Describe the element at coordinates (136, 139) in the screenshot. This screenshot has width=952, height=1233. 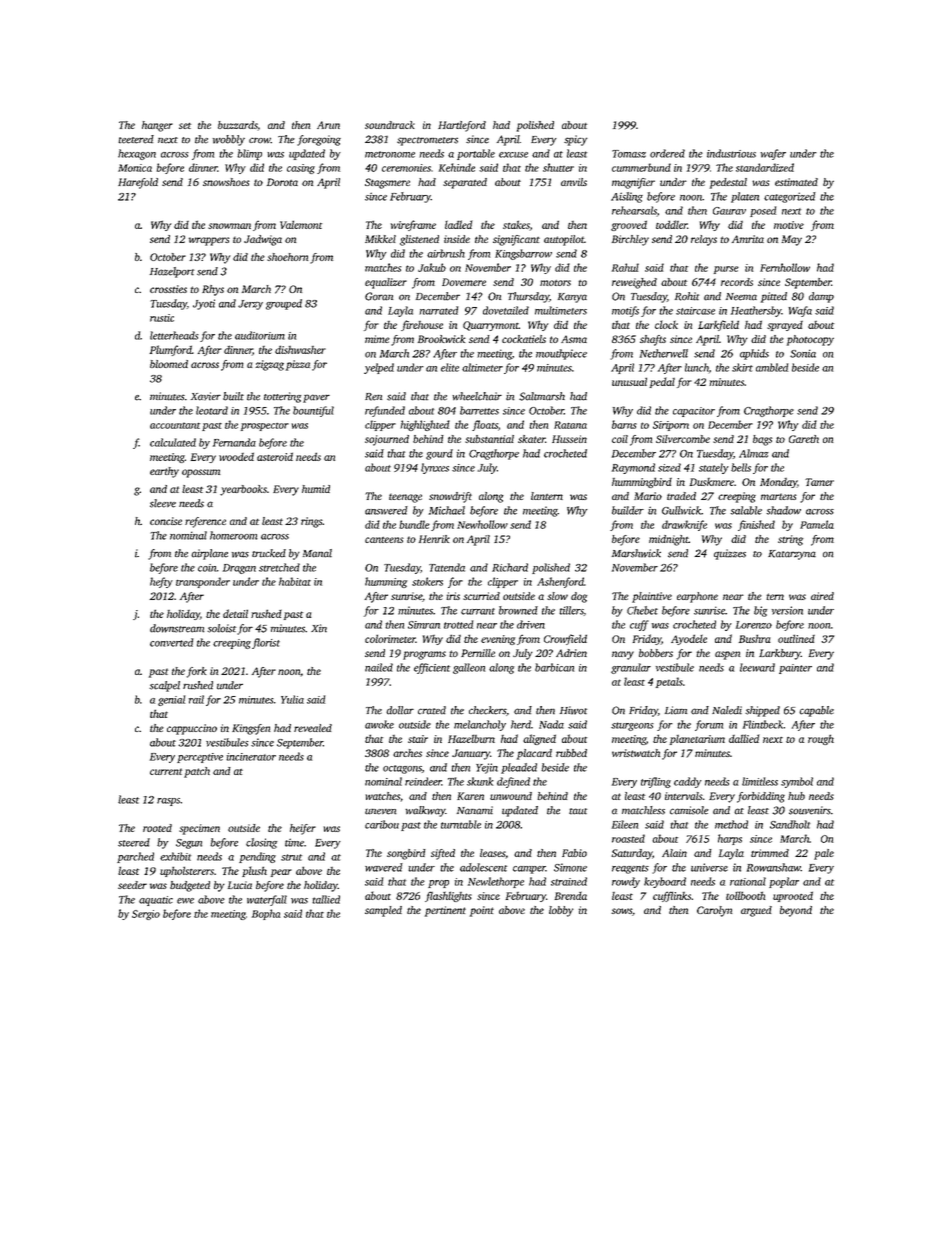
I see `teetered` at that location.
